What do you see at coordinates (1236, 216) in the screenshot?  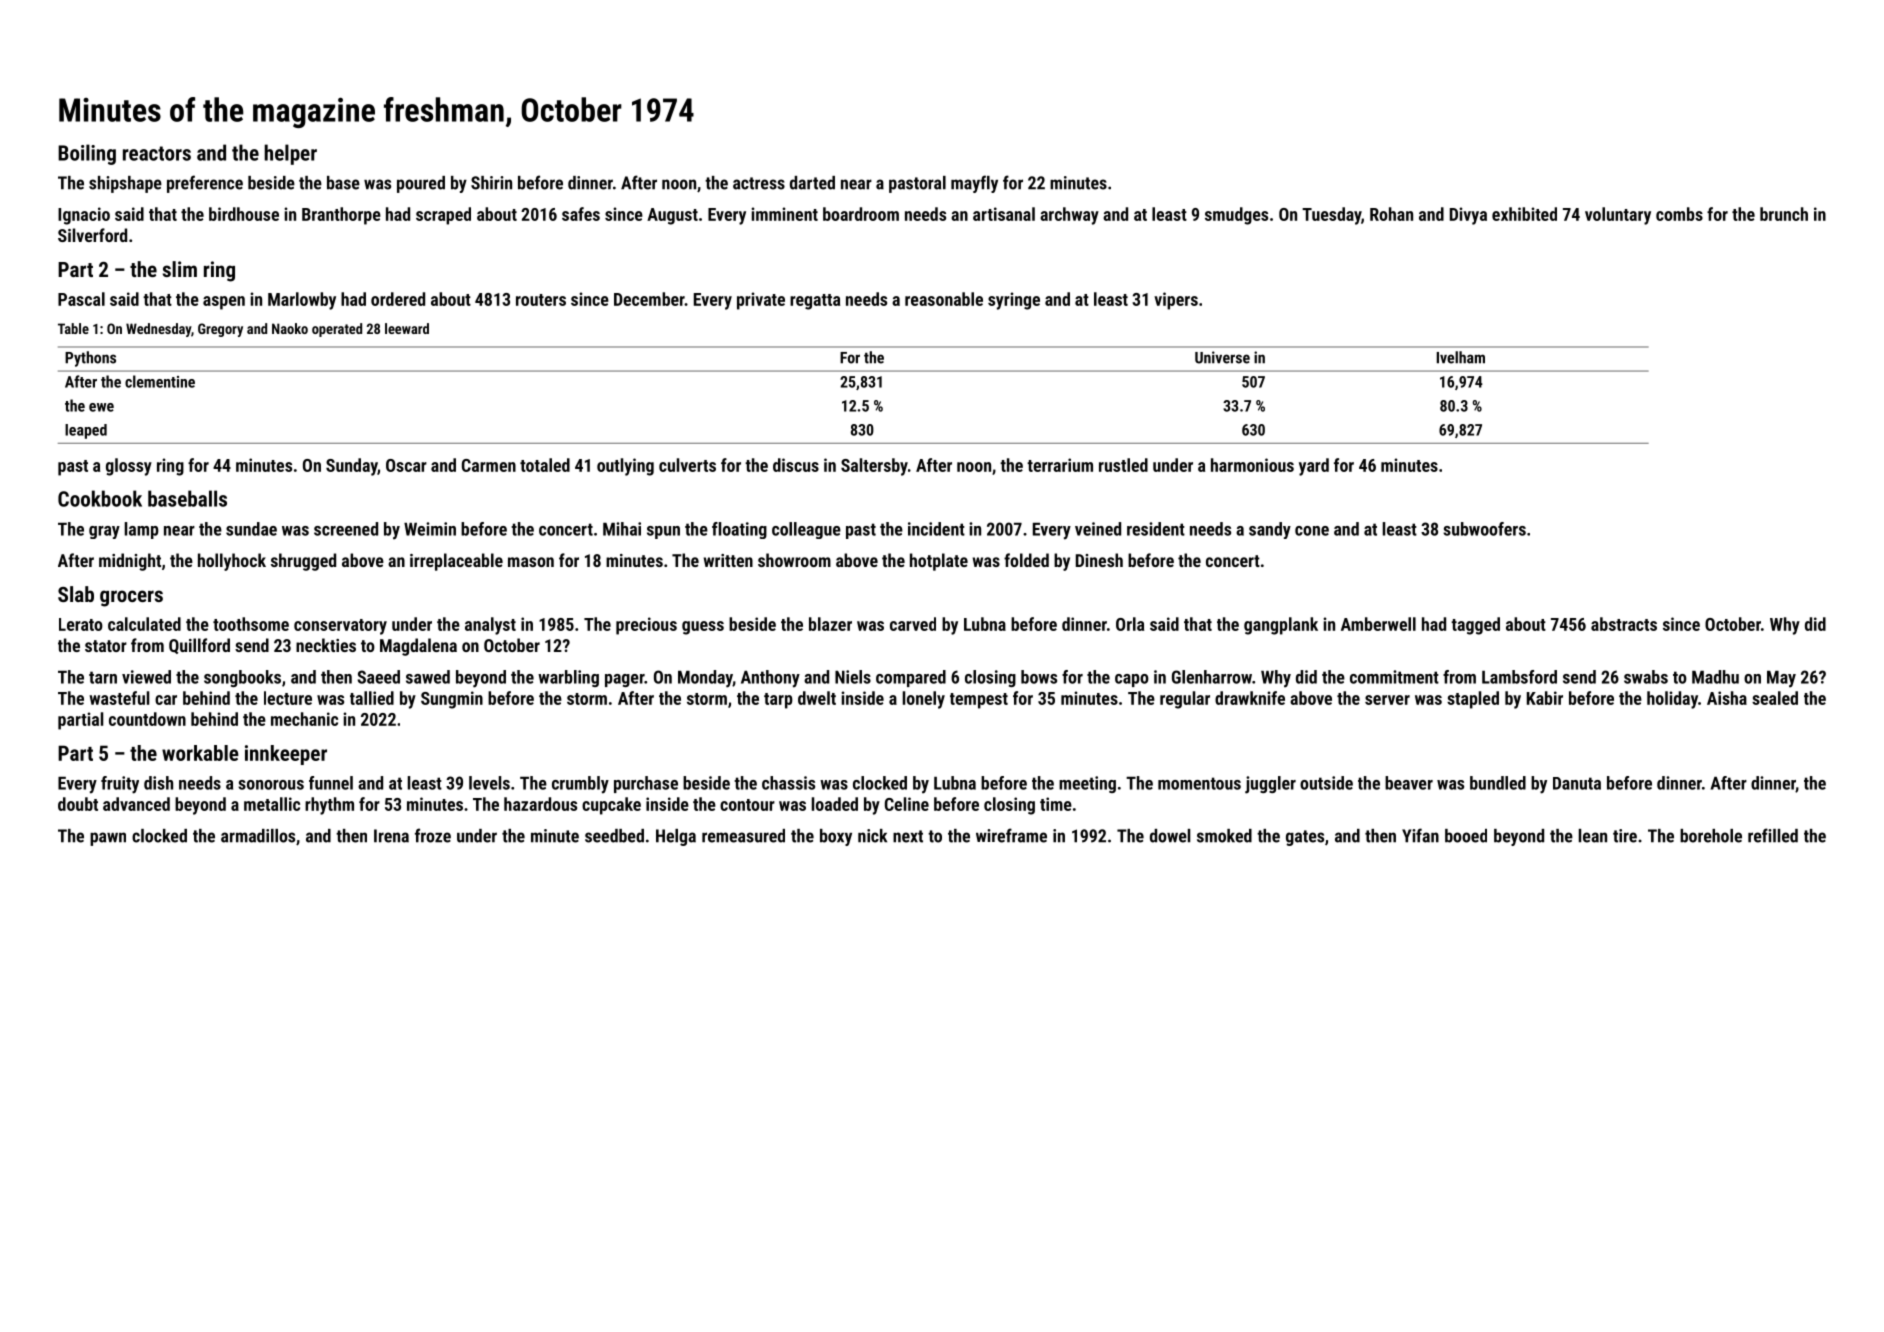 I see `smudges` at bounding box center [1236, 216].
